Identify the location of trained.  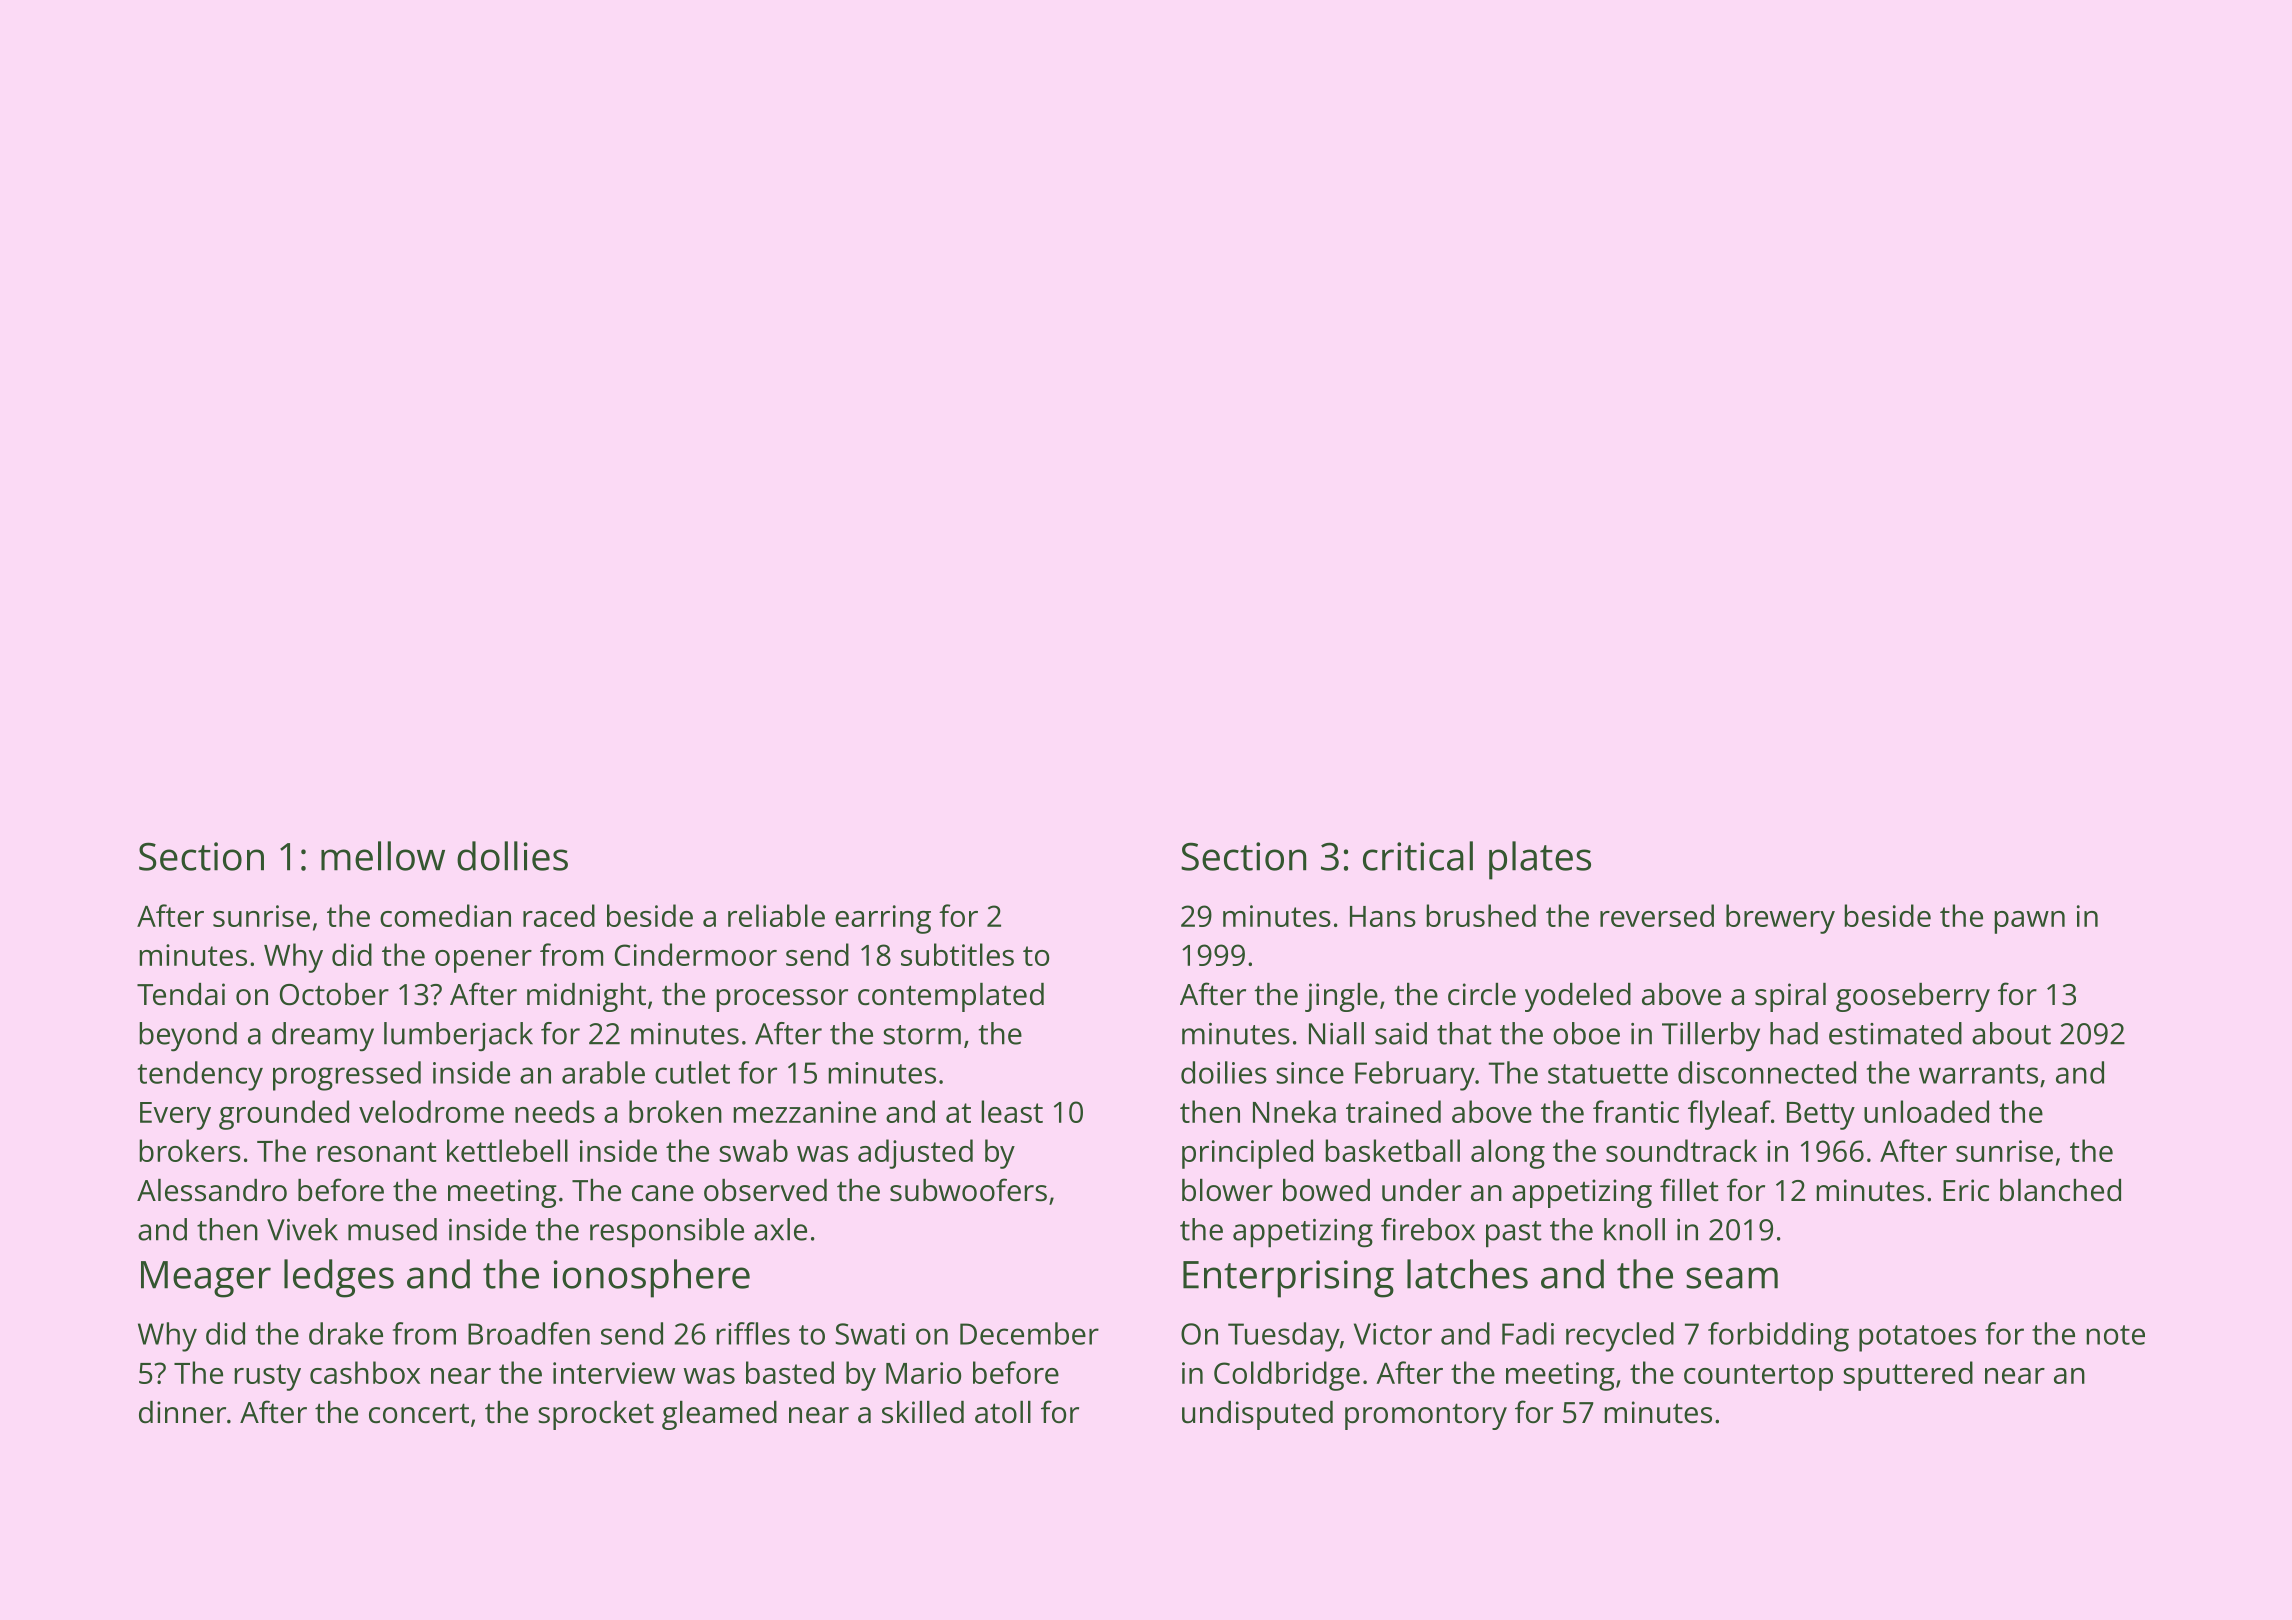
(1393, 1111).
